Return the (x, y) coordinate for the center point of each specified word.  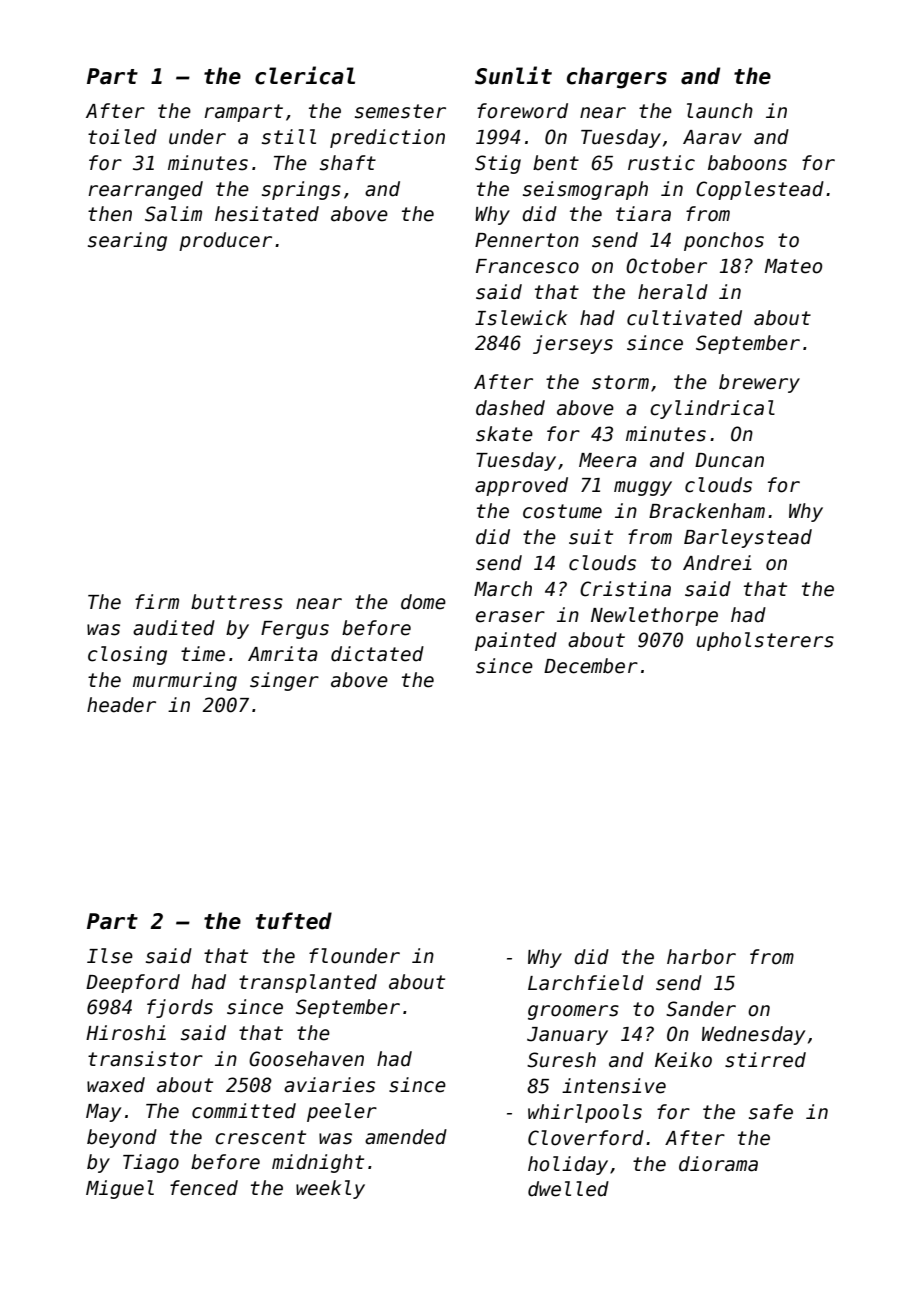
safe (771, 1112)
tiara (643, 214)
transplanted (308, 983)
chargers (617, 78)
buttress (237, 602)
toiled (122, 137)
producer (225, 241)
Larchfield (586, 983)
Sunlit (513, 75)
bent (556, 163)
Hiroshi (126, 1033)
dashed (510, 408)
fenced (204, 1188)
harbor (701, 957)
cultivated (684, 318)
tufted (294, 921)
